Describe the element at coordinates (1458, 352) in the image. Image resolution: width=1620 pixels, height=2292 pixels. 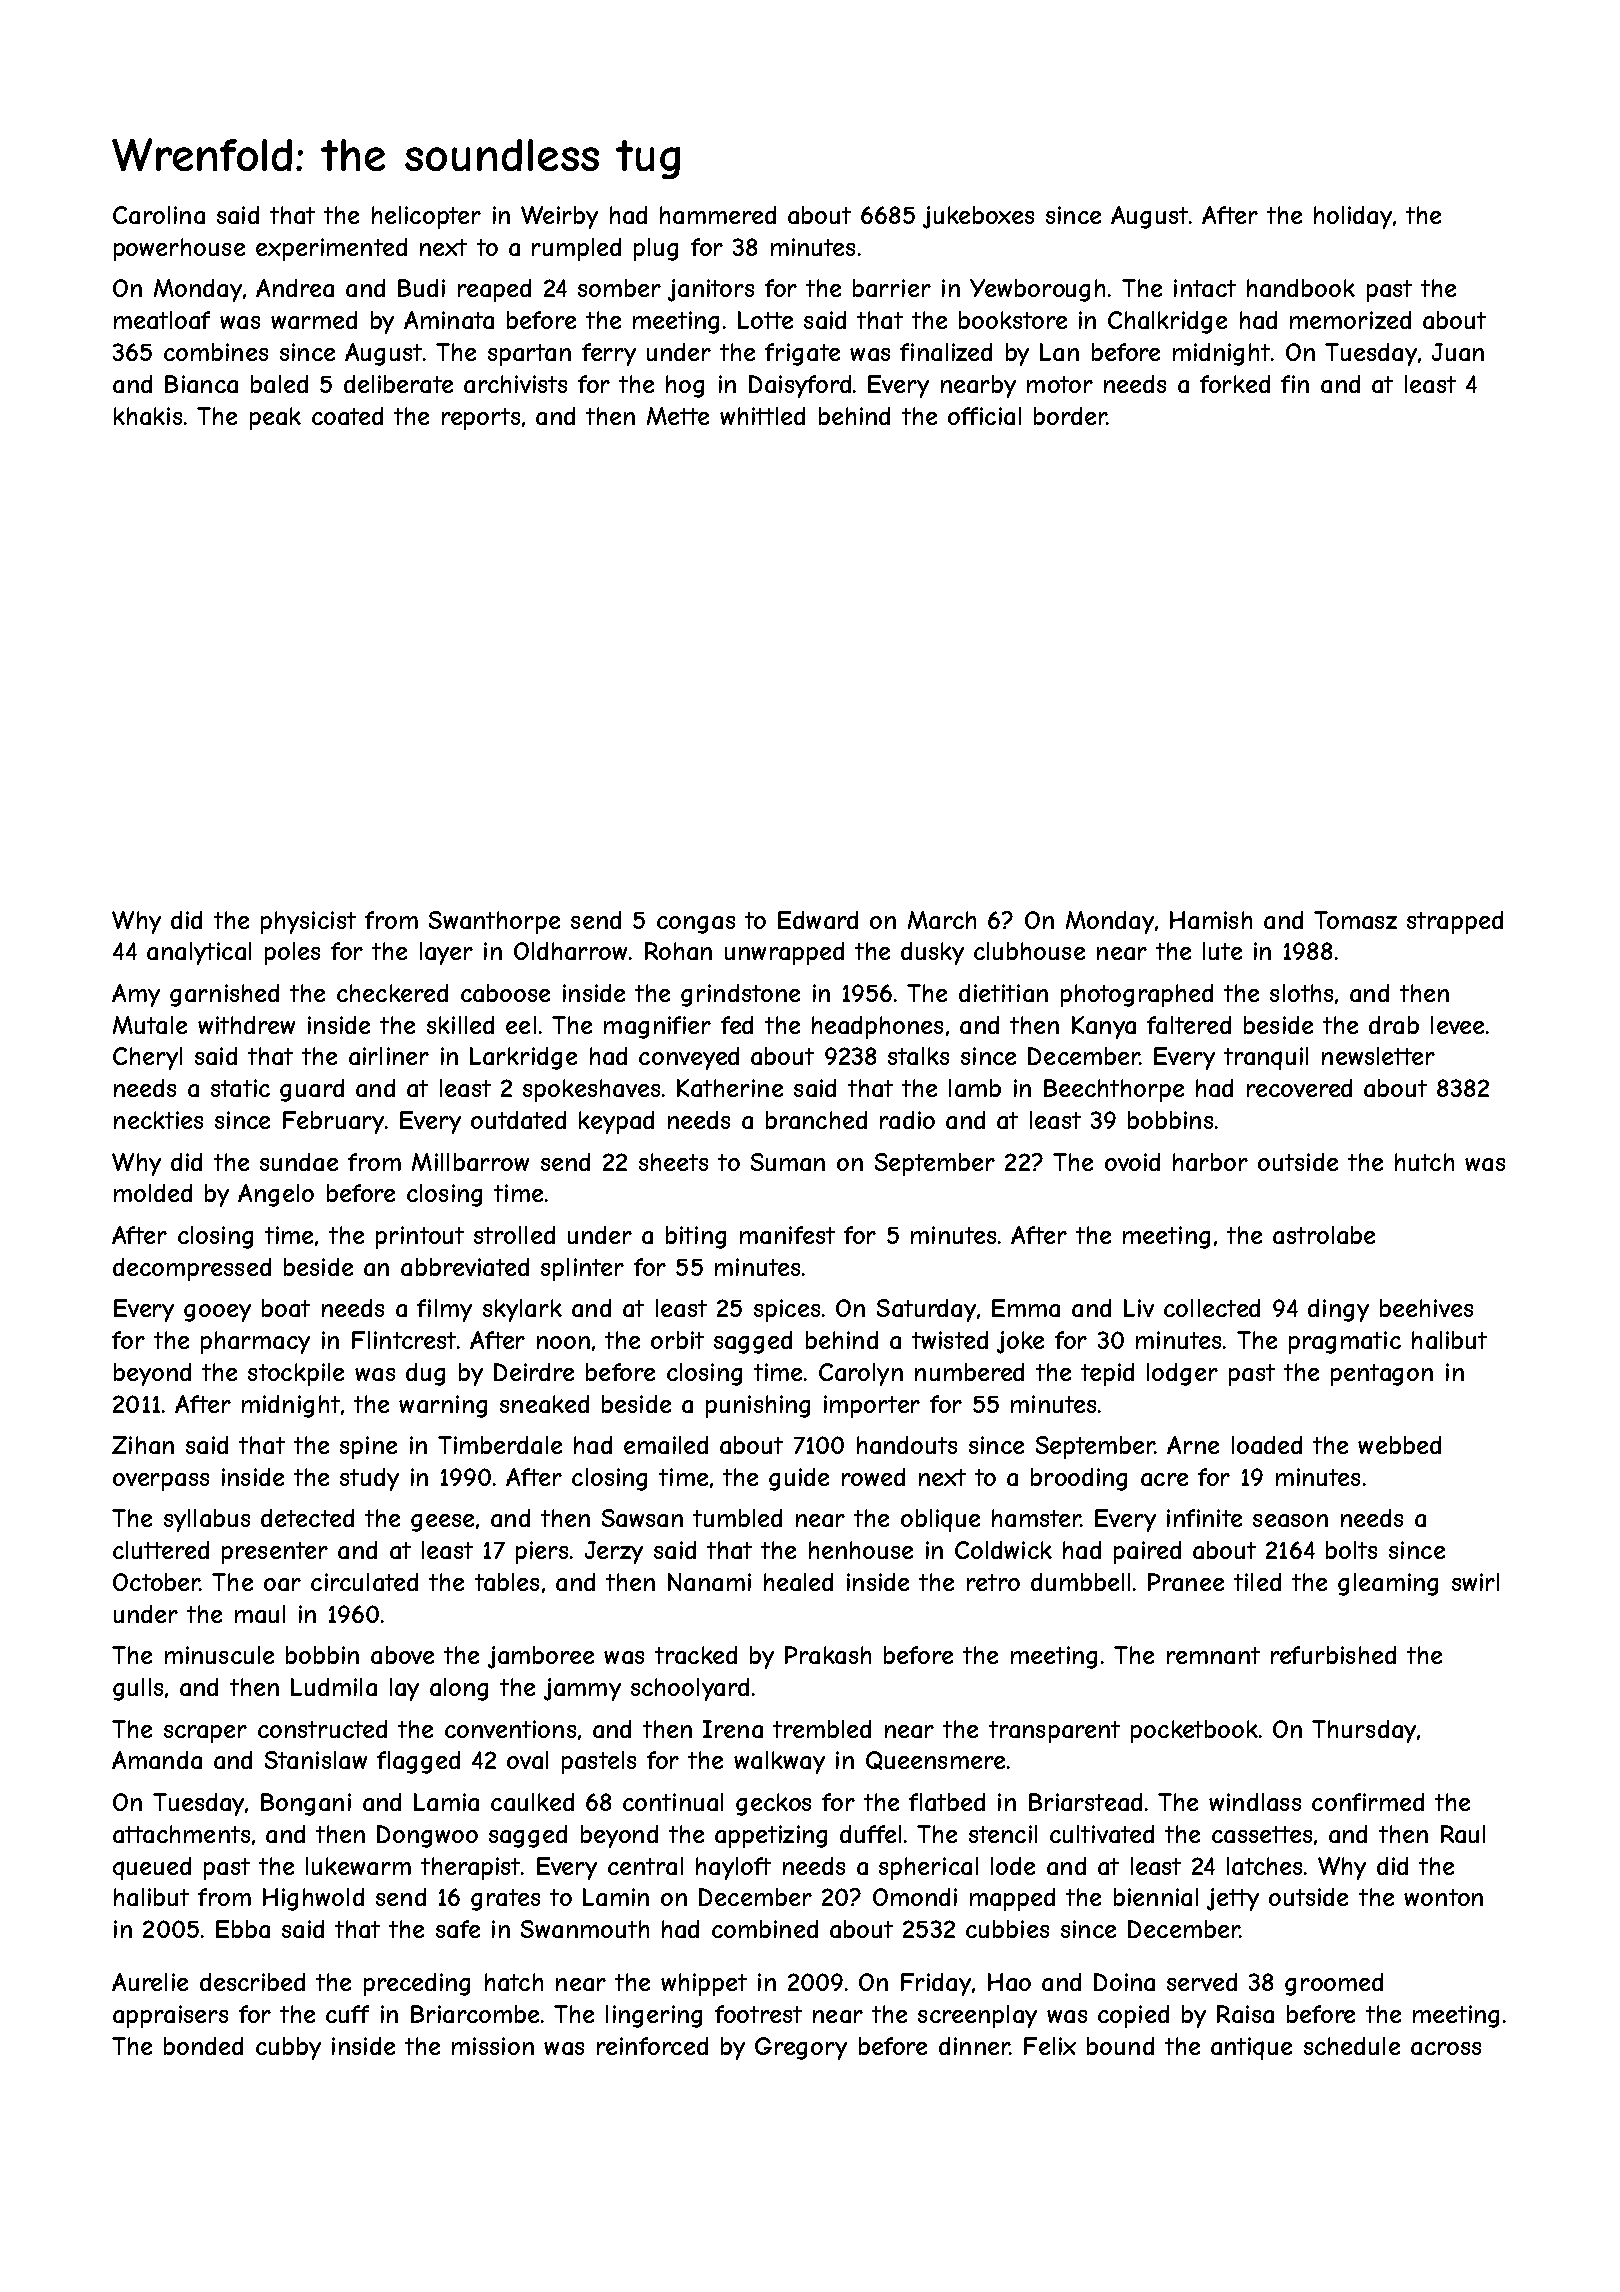
I see `Juan` at that location.
